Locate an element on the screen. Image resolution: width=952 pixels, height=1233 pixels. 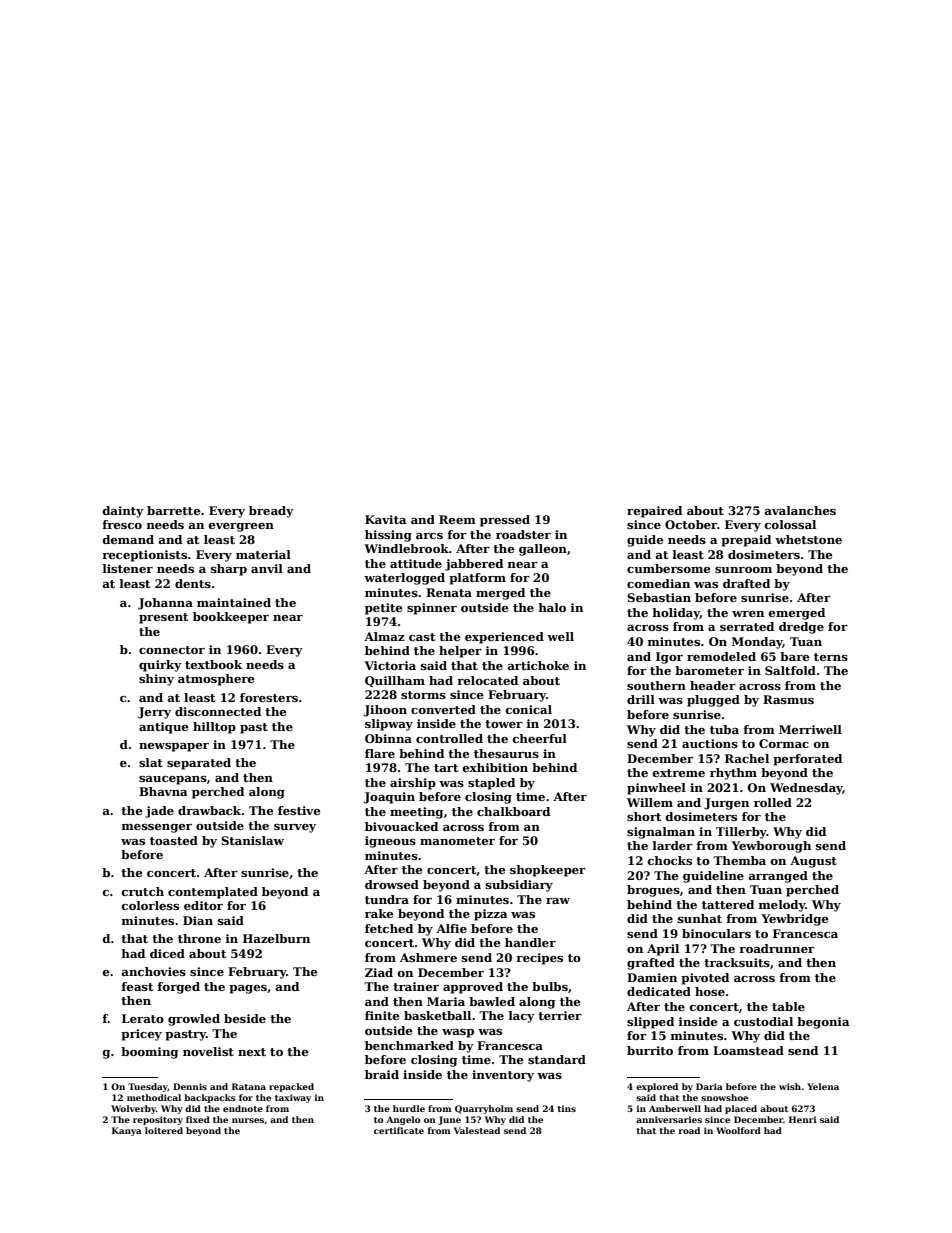
repaired is located at coordinates (654, 512).
